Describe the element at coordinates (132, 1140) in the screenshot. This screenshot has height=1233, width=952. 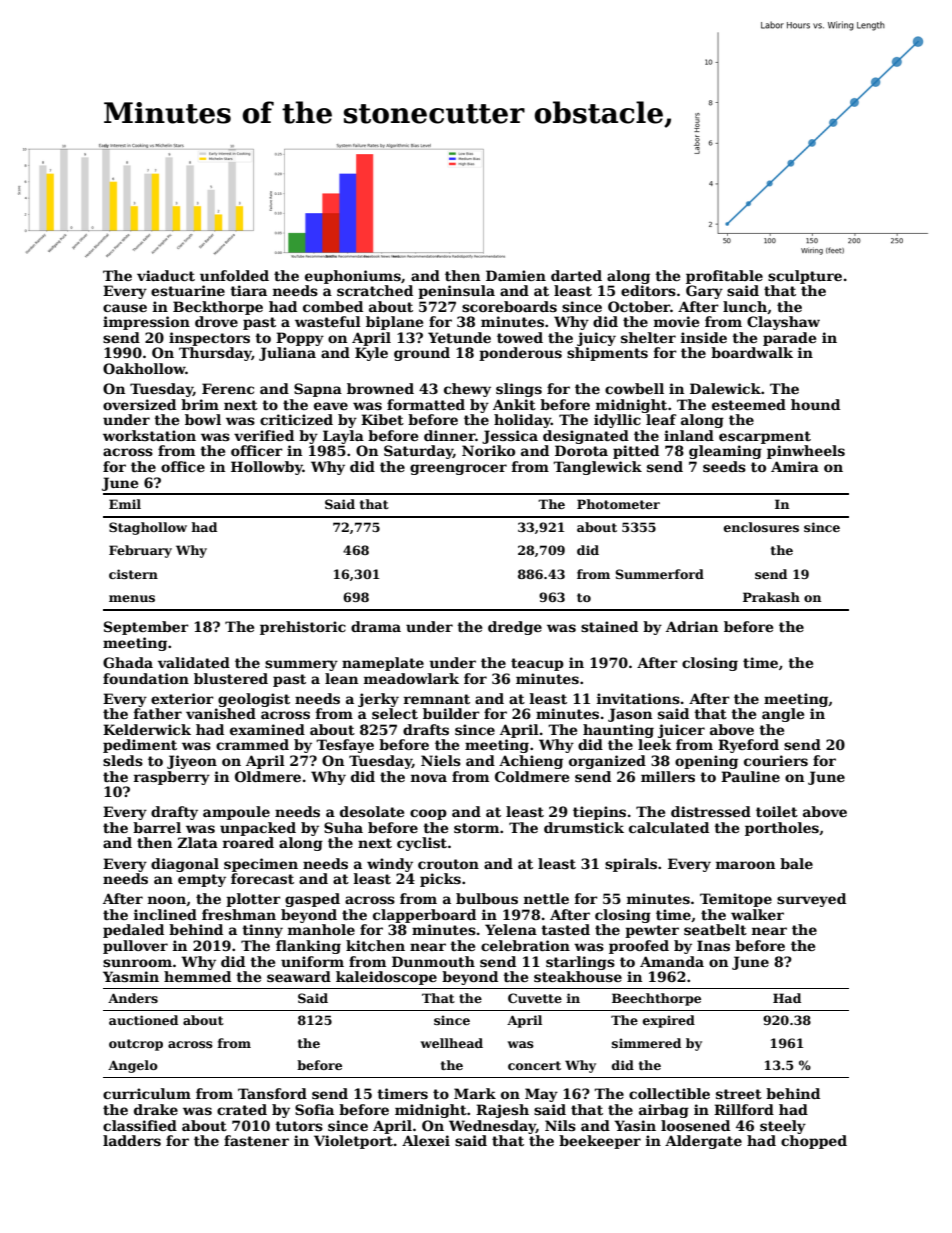
I see `ladders` at that location.
